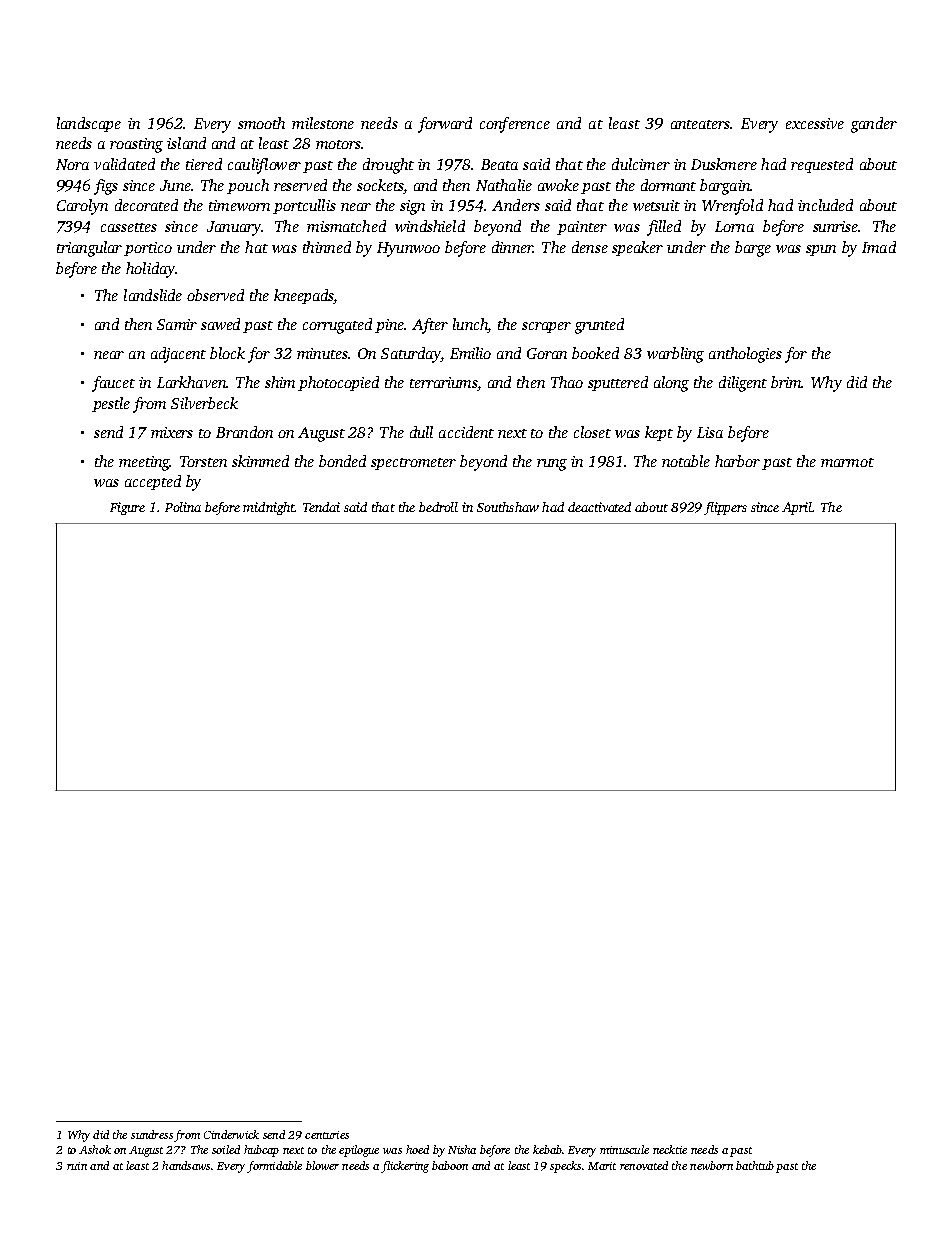 This screenshot has width=952, height=1233. I want to click on Cinderwick, so click(231, 1134).
